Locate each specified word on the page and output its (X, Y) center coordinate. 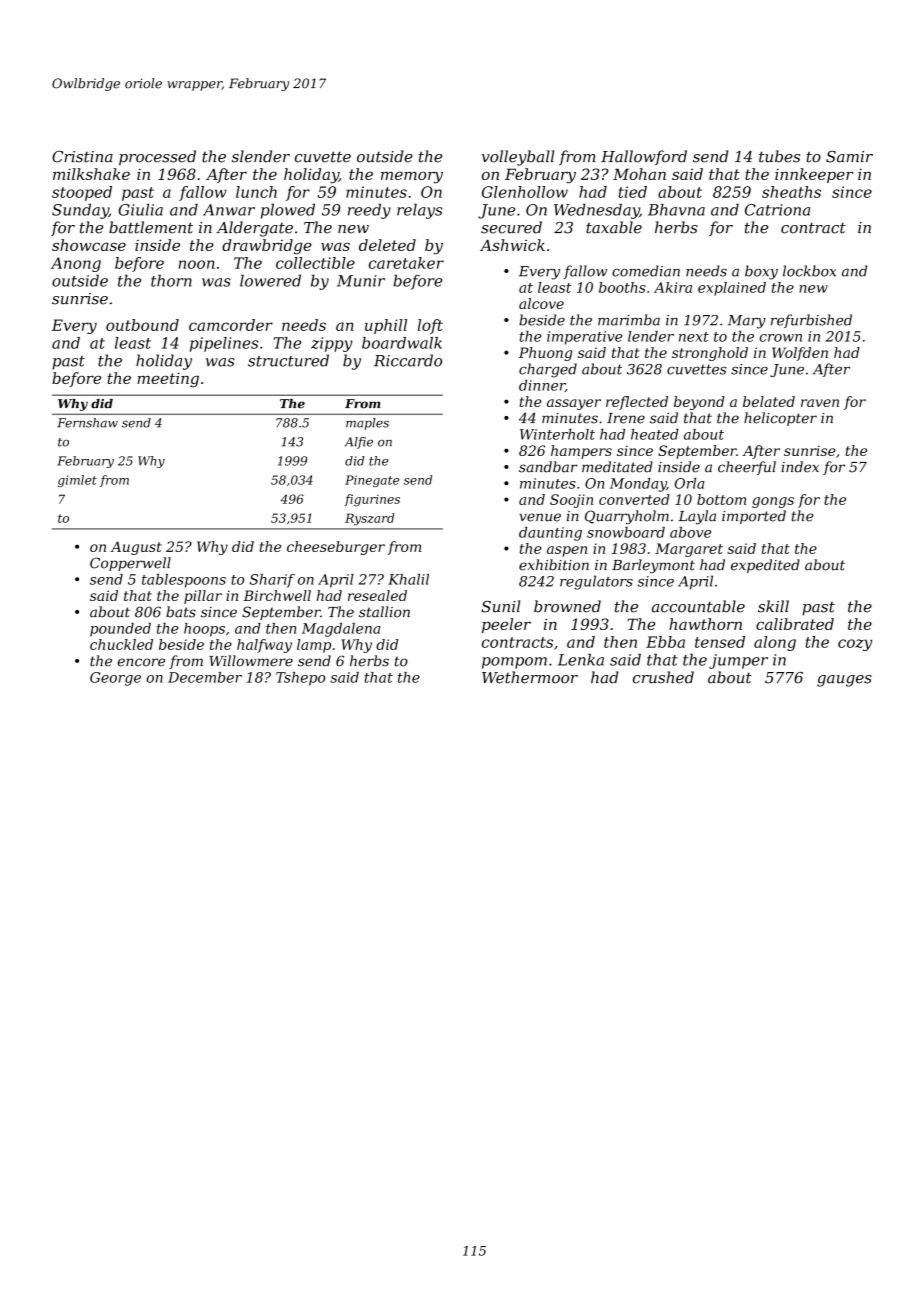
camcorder (231, 325)
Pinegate (372, 481)
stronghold (710, 354)
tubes (779, 156)
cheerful (747, 468)
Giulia (140, 209)
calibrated (795, 624)
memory (412, 177)
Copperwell (130, 564)
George (115, 679)
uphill (386, 326)
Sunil (500, 606)
